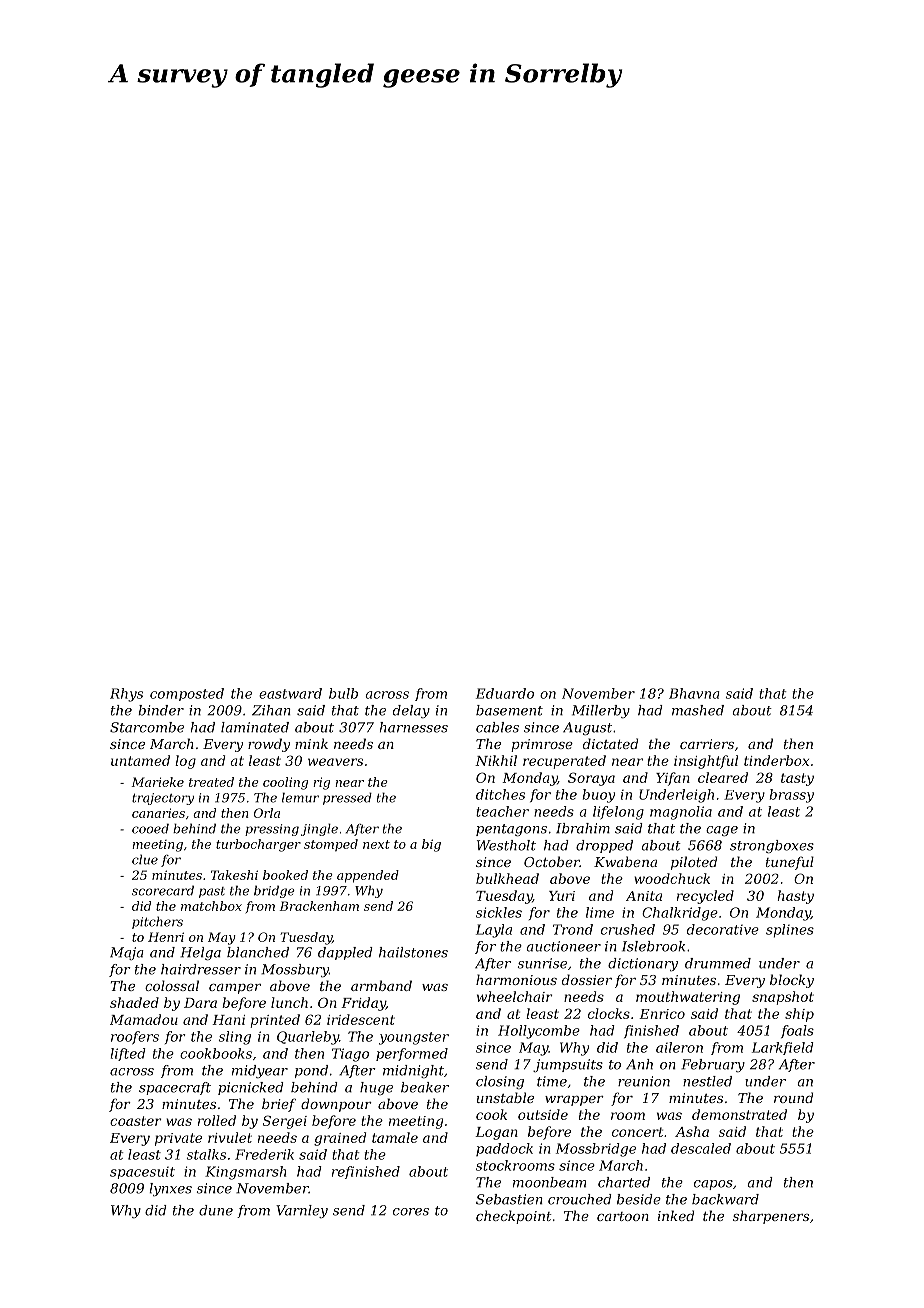  Describe the element at coordinates (511, 830) in the image. I see `pentagons` at that location.
